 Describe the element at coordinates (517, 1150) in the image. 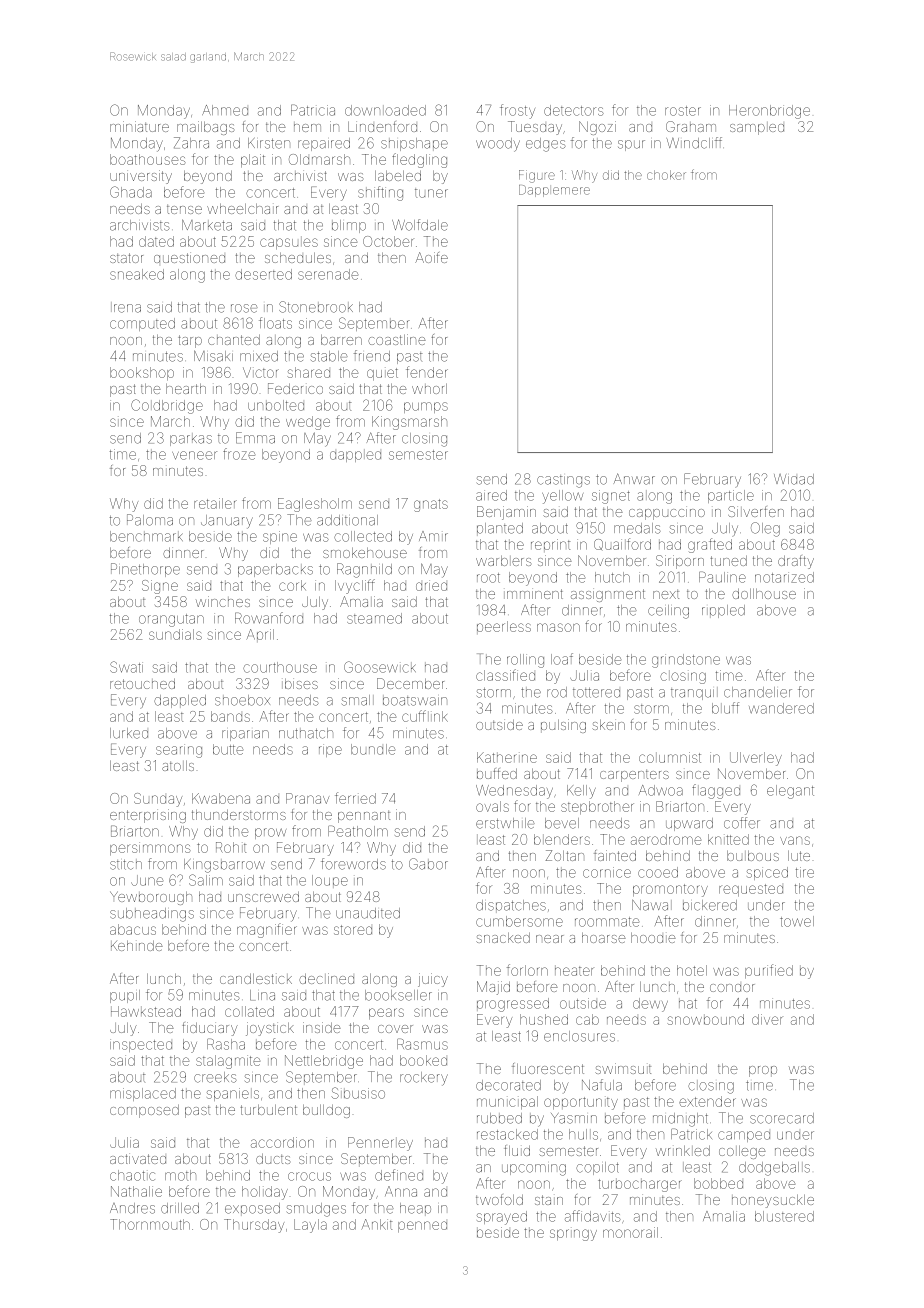

I see `fluid` at that location.
